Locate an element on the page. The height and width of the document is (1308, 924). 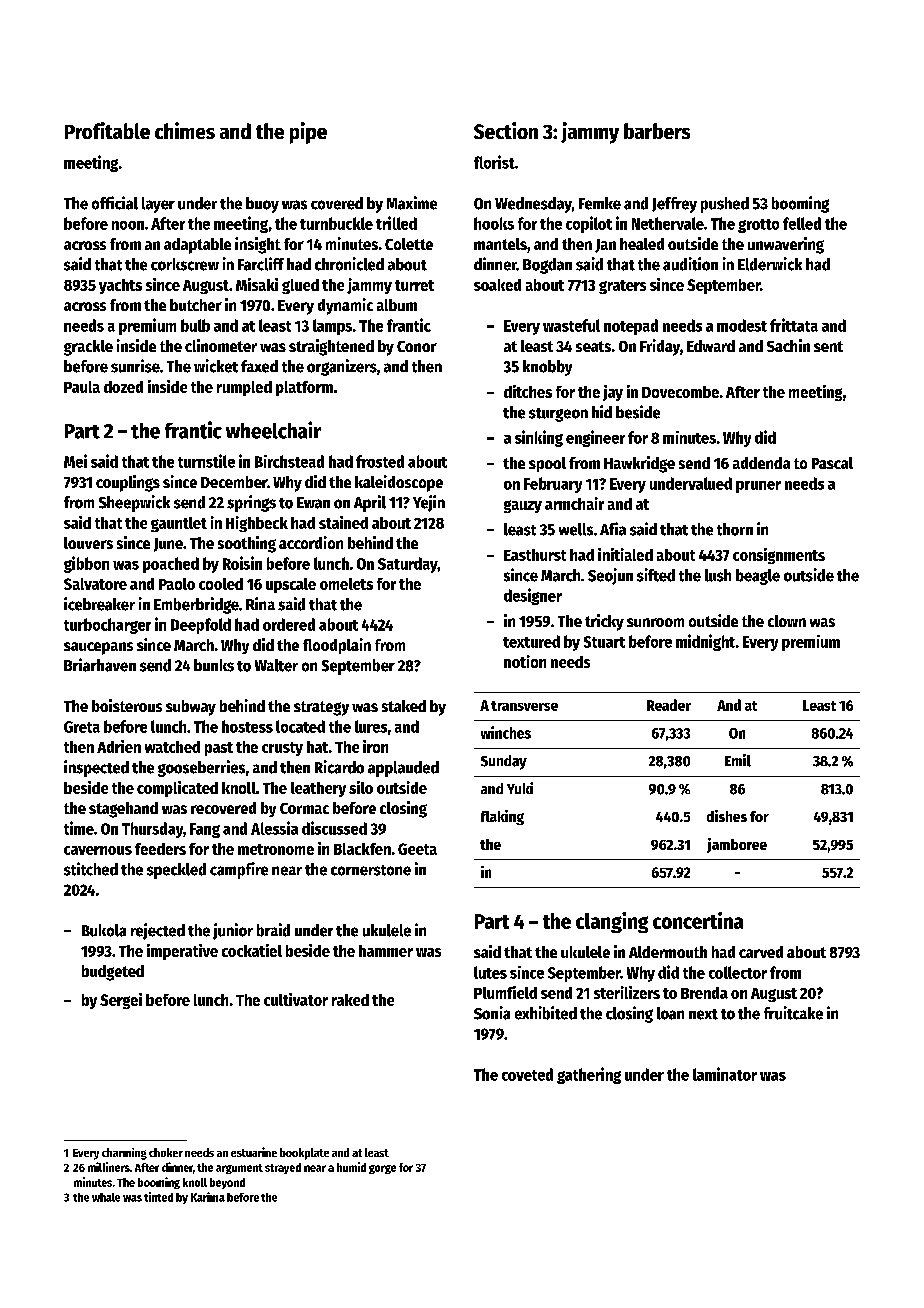
jamboree is located at coordinates (737, 845).
